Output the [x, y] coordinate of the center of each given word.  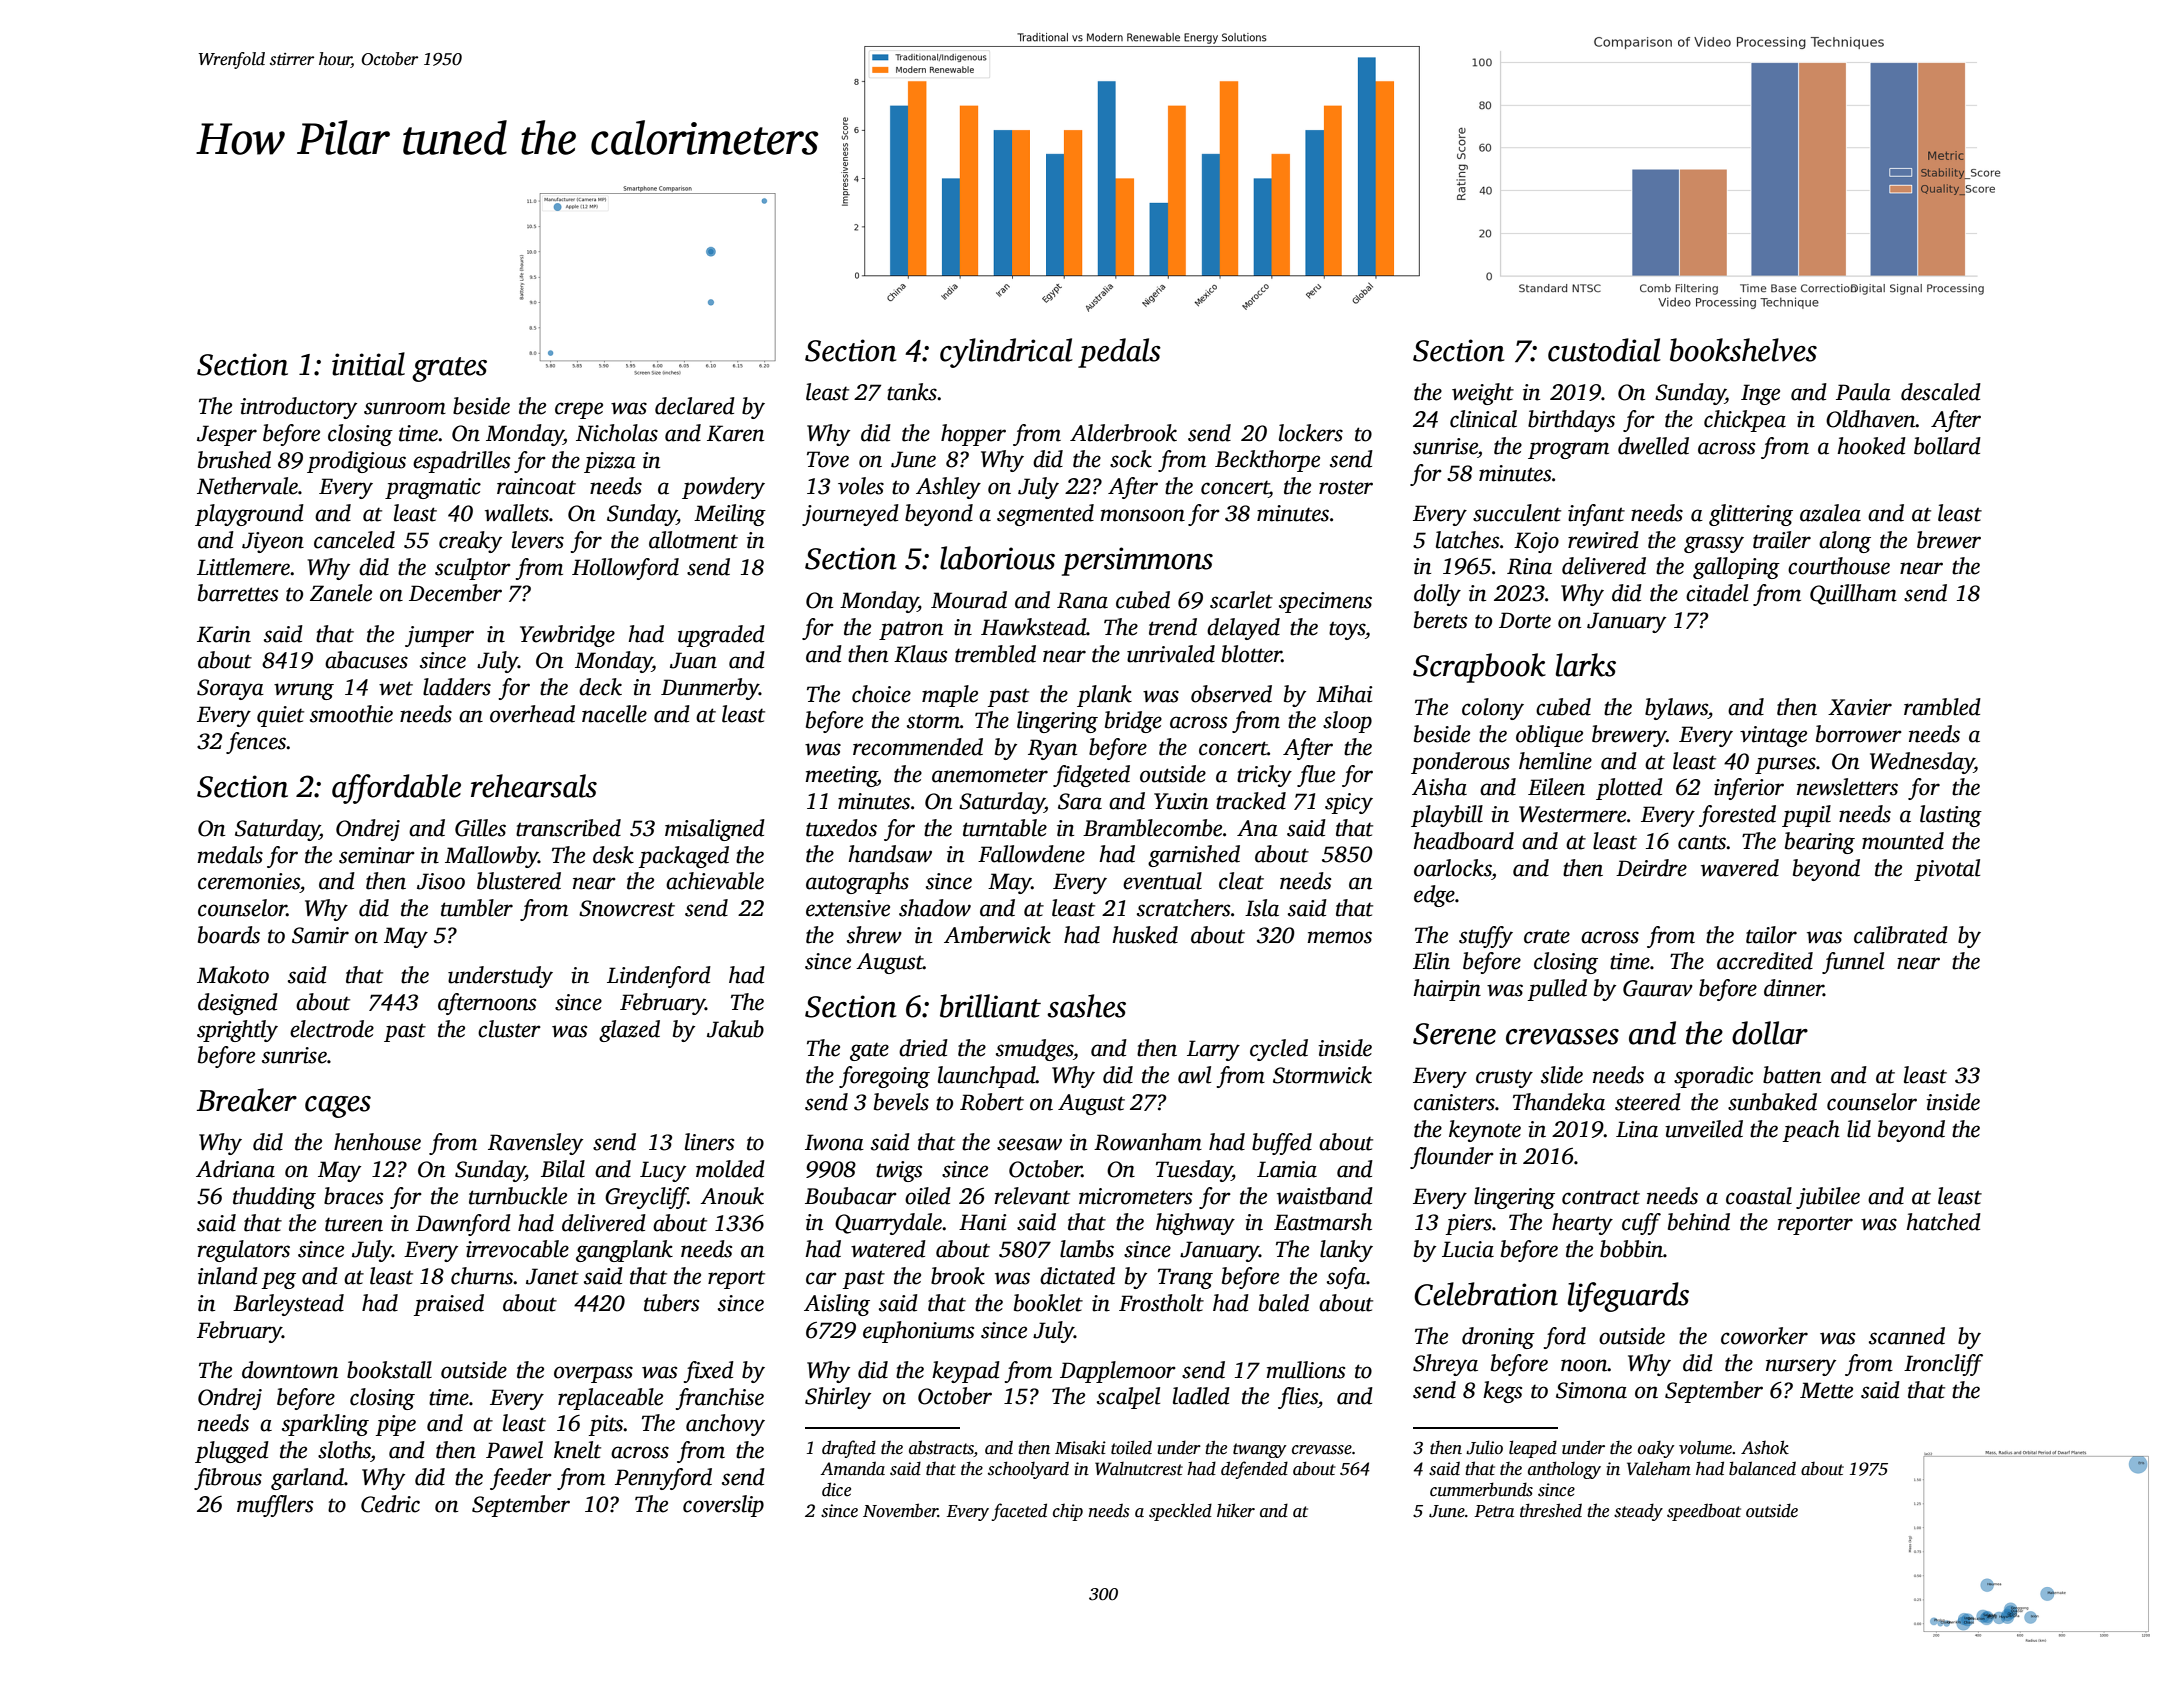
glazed [629, 1031]
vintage [1773, 736]
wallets [517, 513]
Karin [224, 634]
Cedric [390, 1504]
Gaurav [1658, 988]
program [1568, 450]
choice [881, 694]
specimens [1325, 602]
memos [1339, 937]
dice [836, 1489]
